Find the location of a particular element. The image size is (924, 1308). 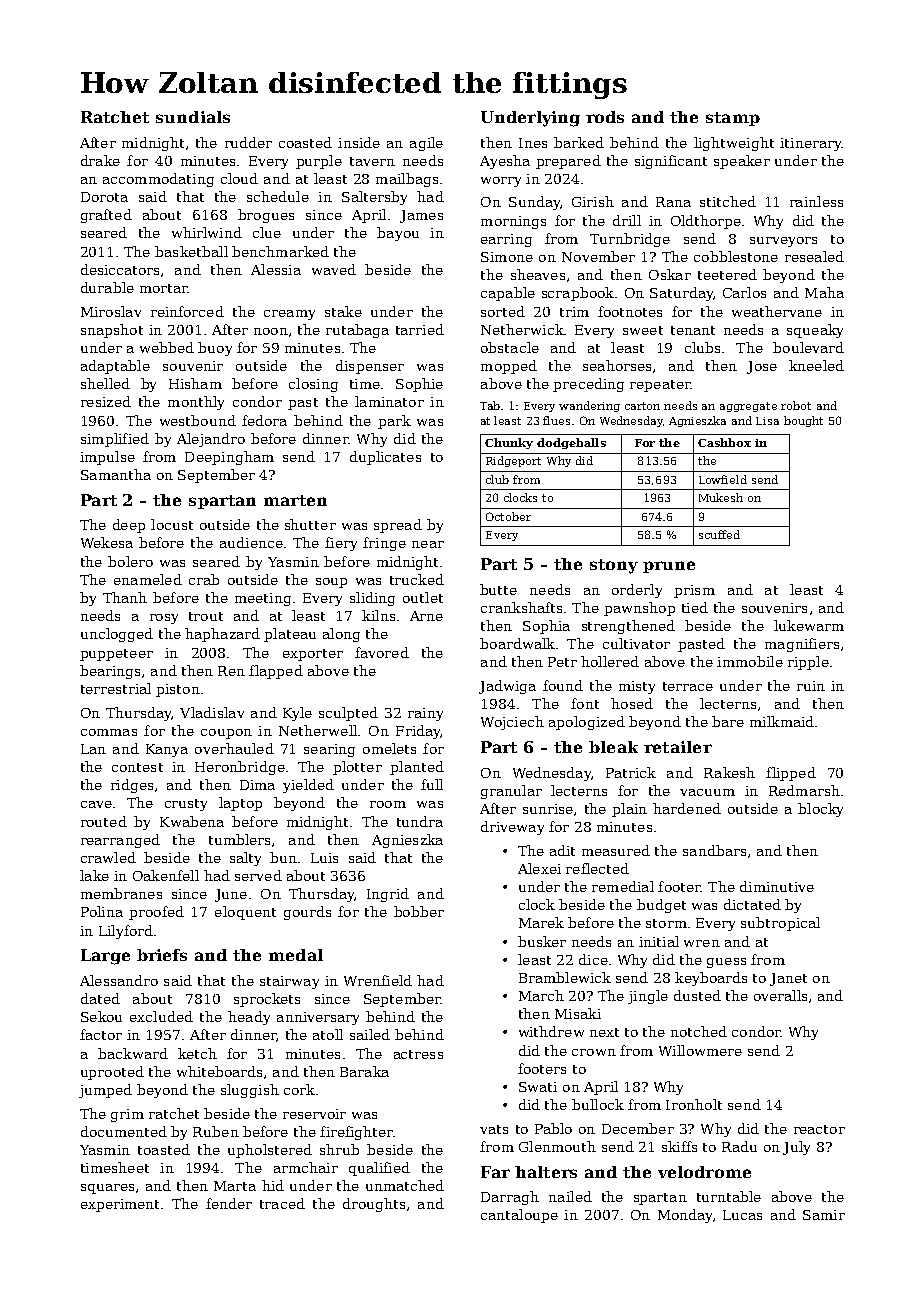

stamp is located at coordinates (733, 119).
